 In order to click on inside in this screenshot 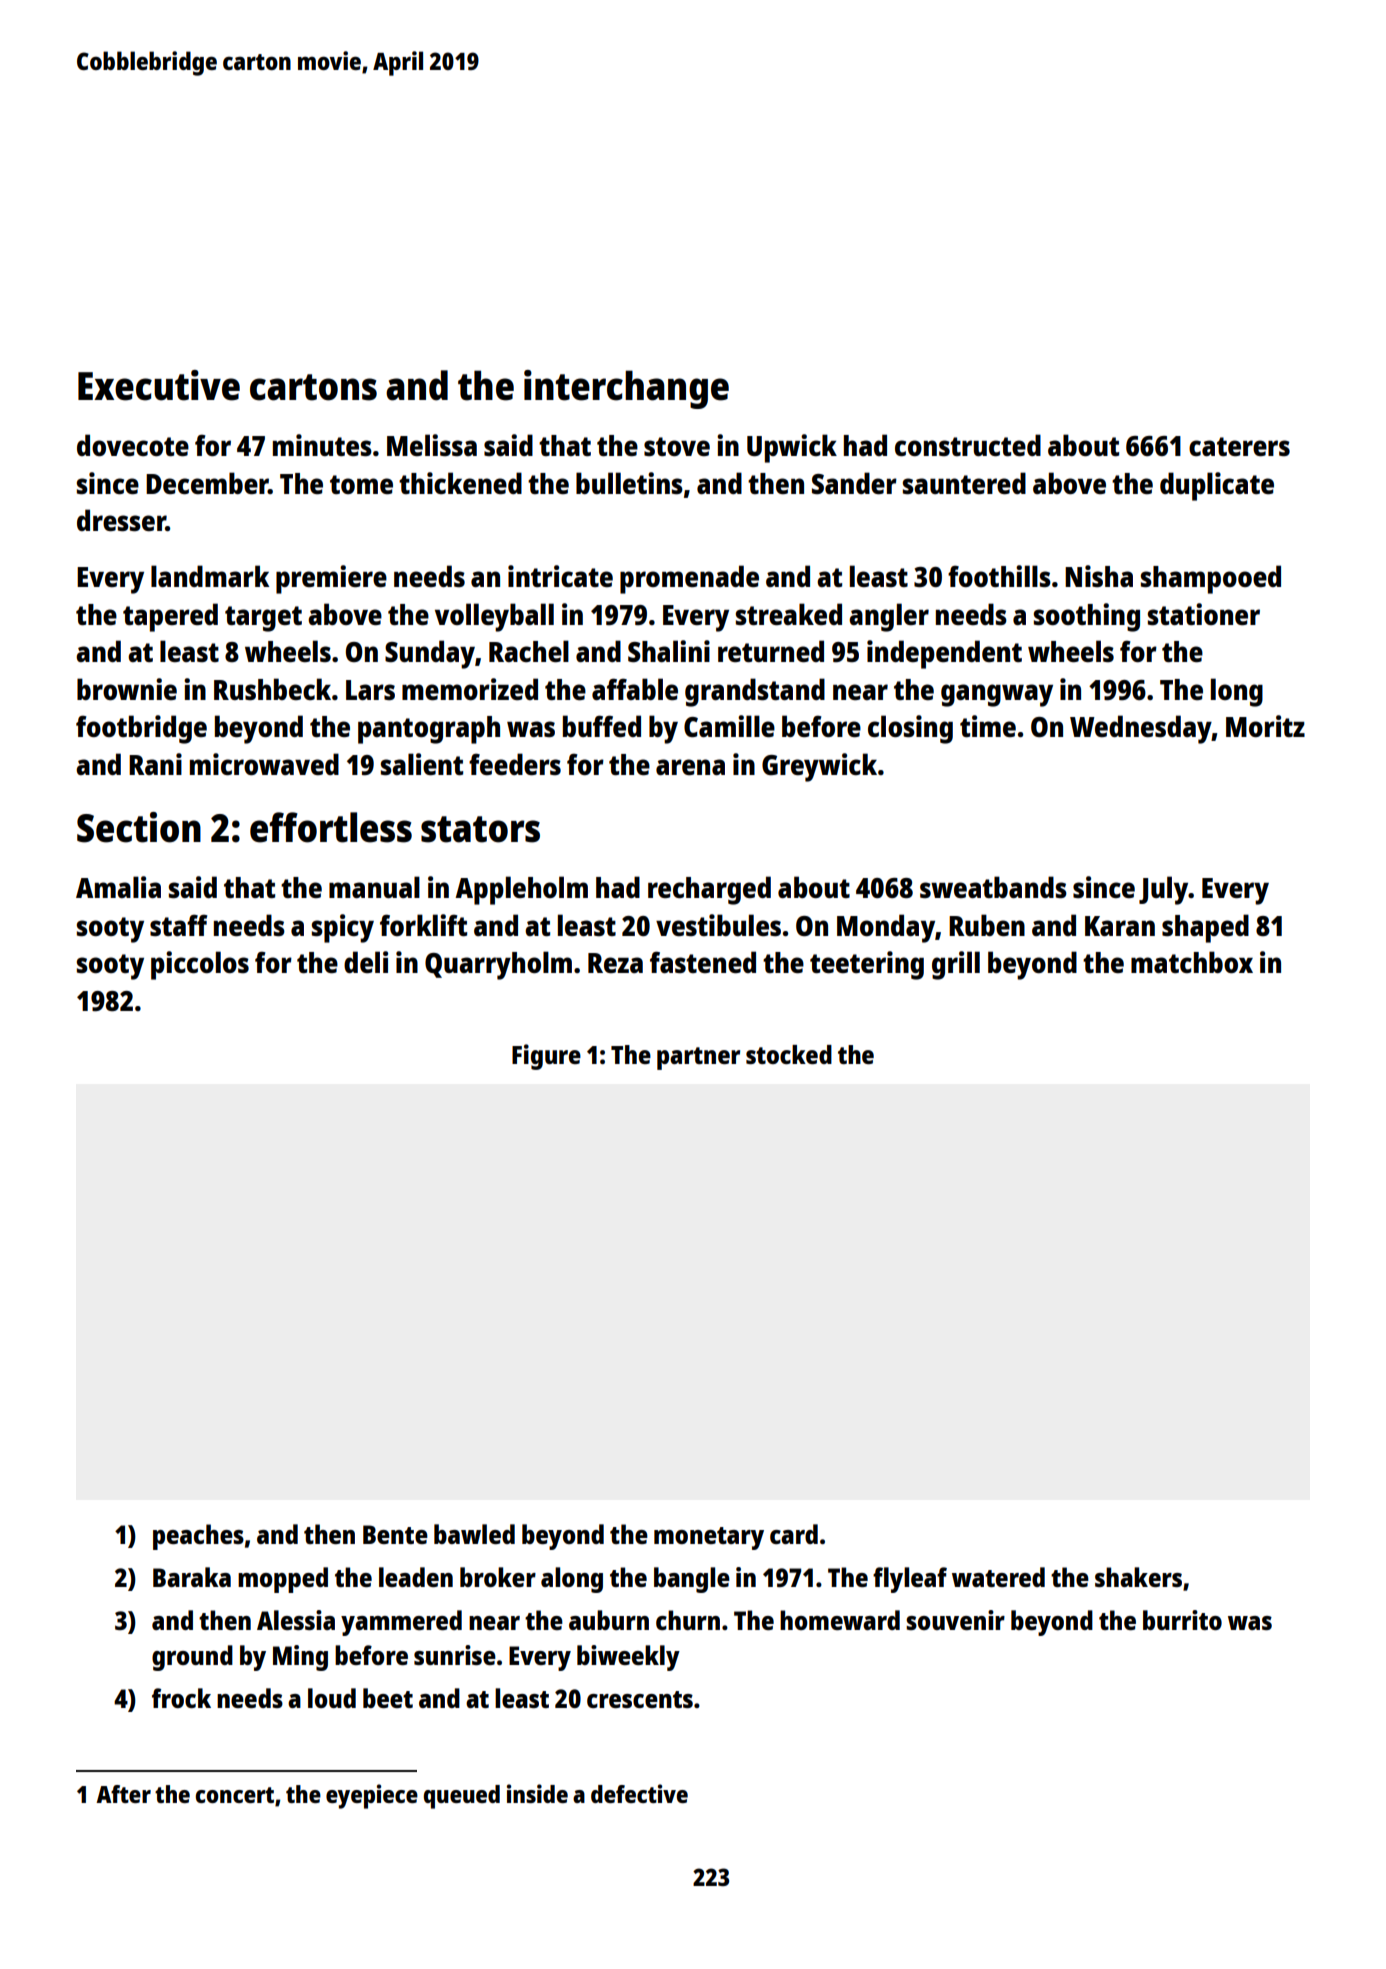, I will do `click(537, 1793)`.
